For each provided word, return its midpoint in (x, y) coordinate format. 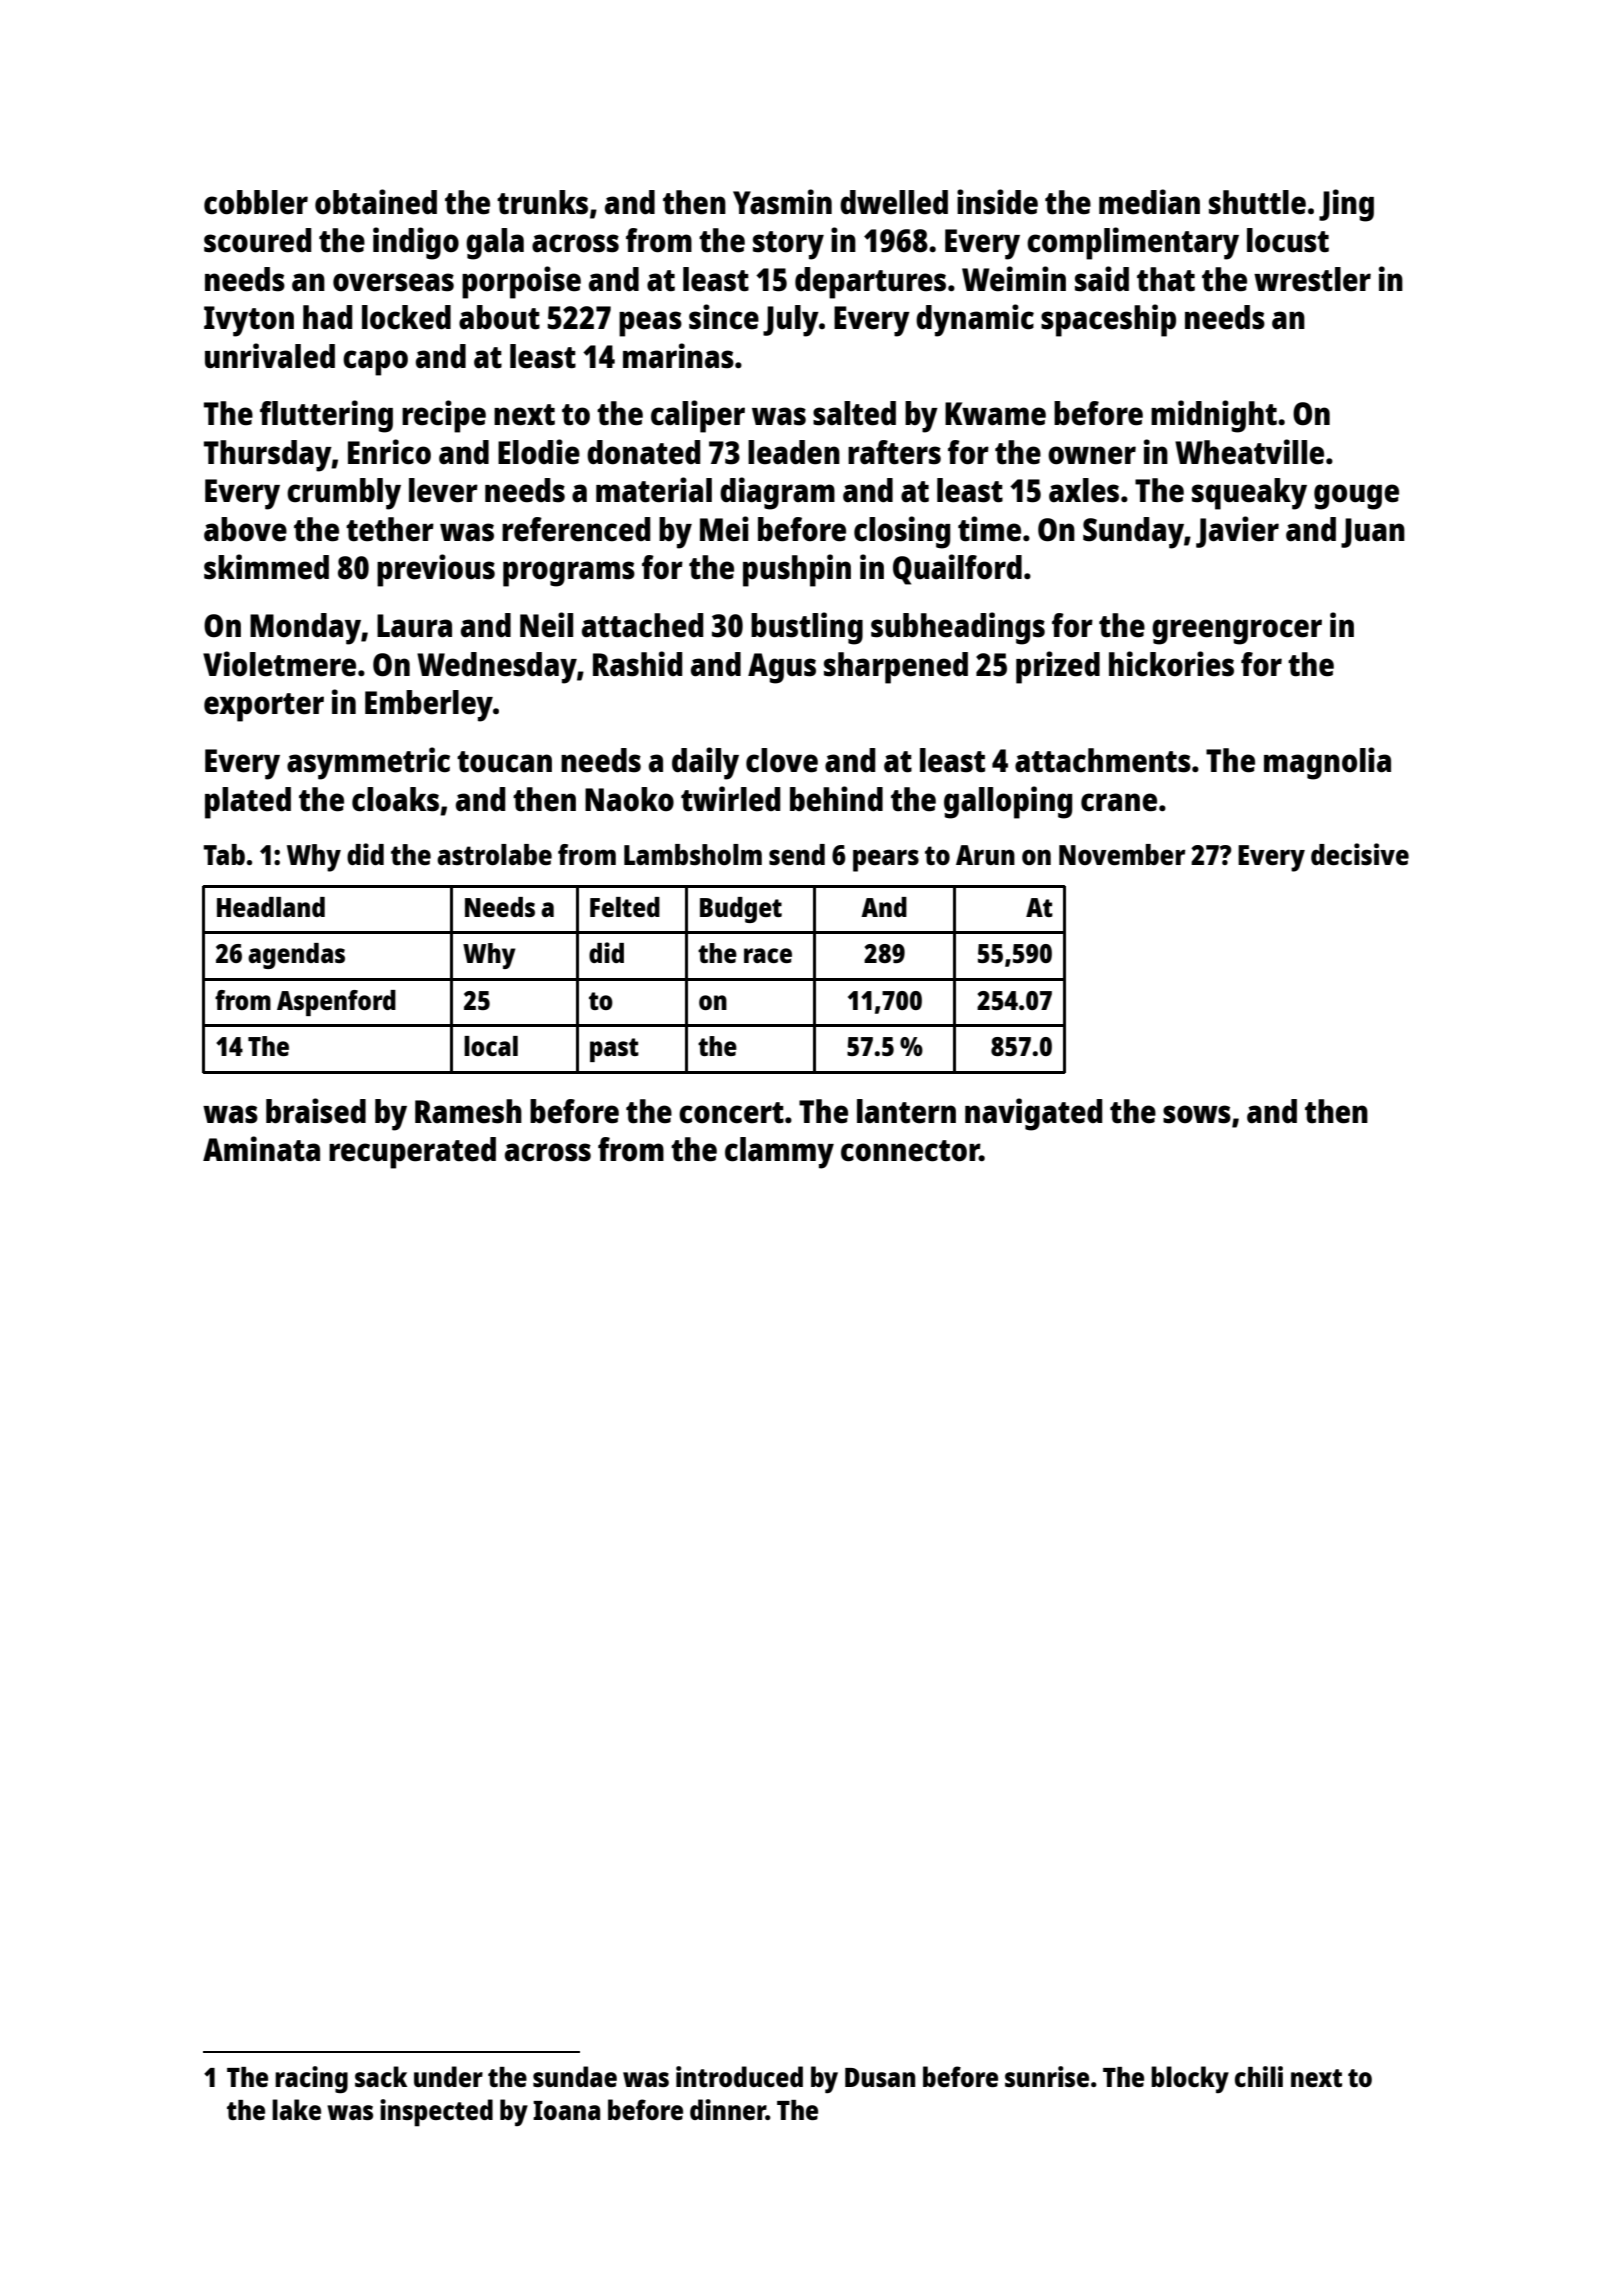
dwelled (894, 202)
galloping (1008, 802)
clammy (779, 1153)
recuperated (412, 1153)
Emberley (429, 706)
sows (1197, 1114)
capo (375, 363)
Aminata (261, 1149)
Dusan (880, 2077)
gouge (1356, 497)
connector (910, 1151)
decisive (1360, 854)
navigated (1033, 1114)
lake (296, 2109)
